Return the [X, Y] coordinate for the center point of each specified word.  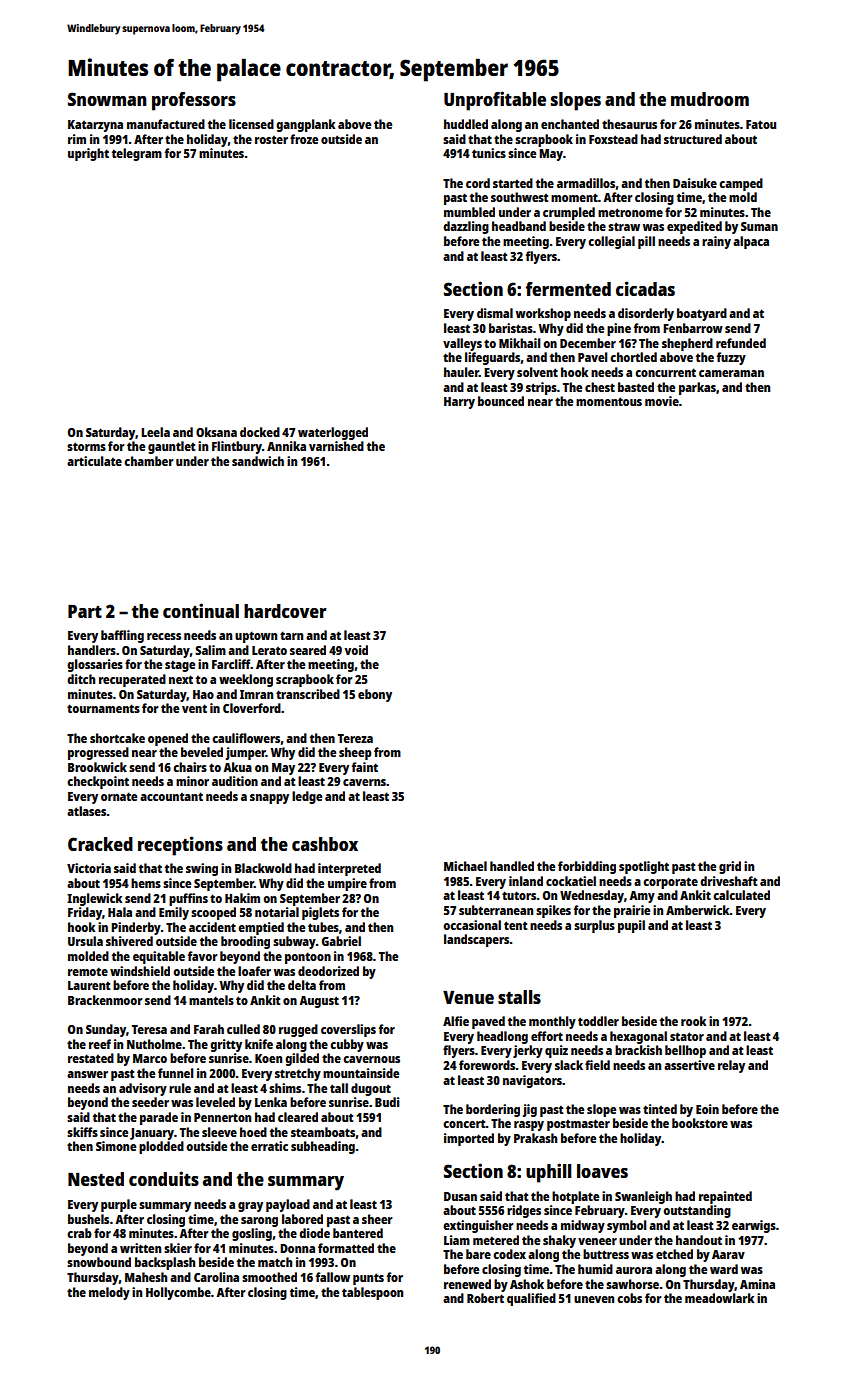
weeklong [246, 680]
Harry [459, 403]
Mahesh [146, 1277]
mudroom [710, 99]
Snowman [107, 99]
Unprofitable [495, 101]
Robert [485, 1298]
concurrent [665, 372]
